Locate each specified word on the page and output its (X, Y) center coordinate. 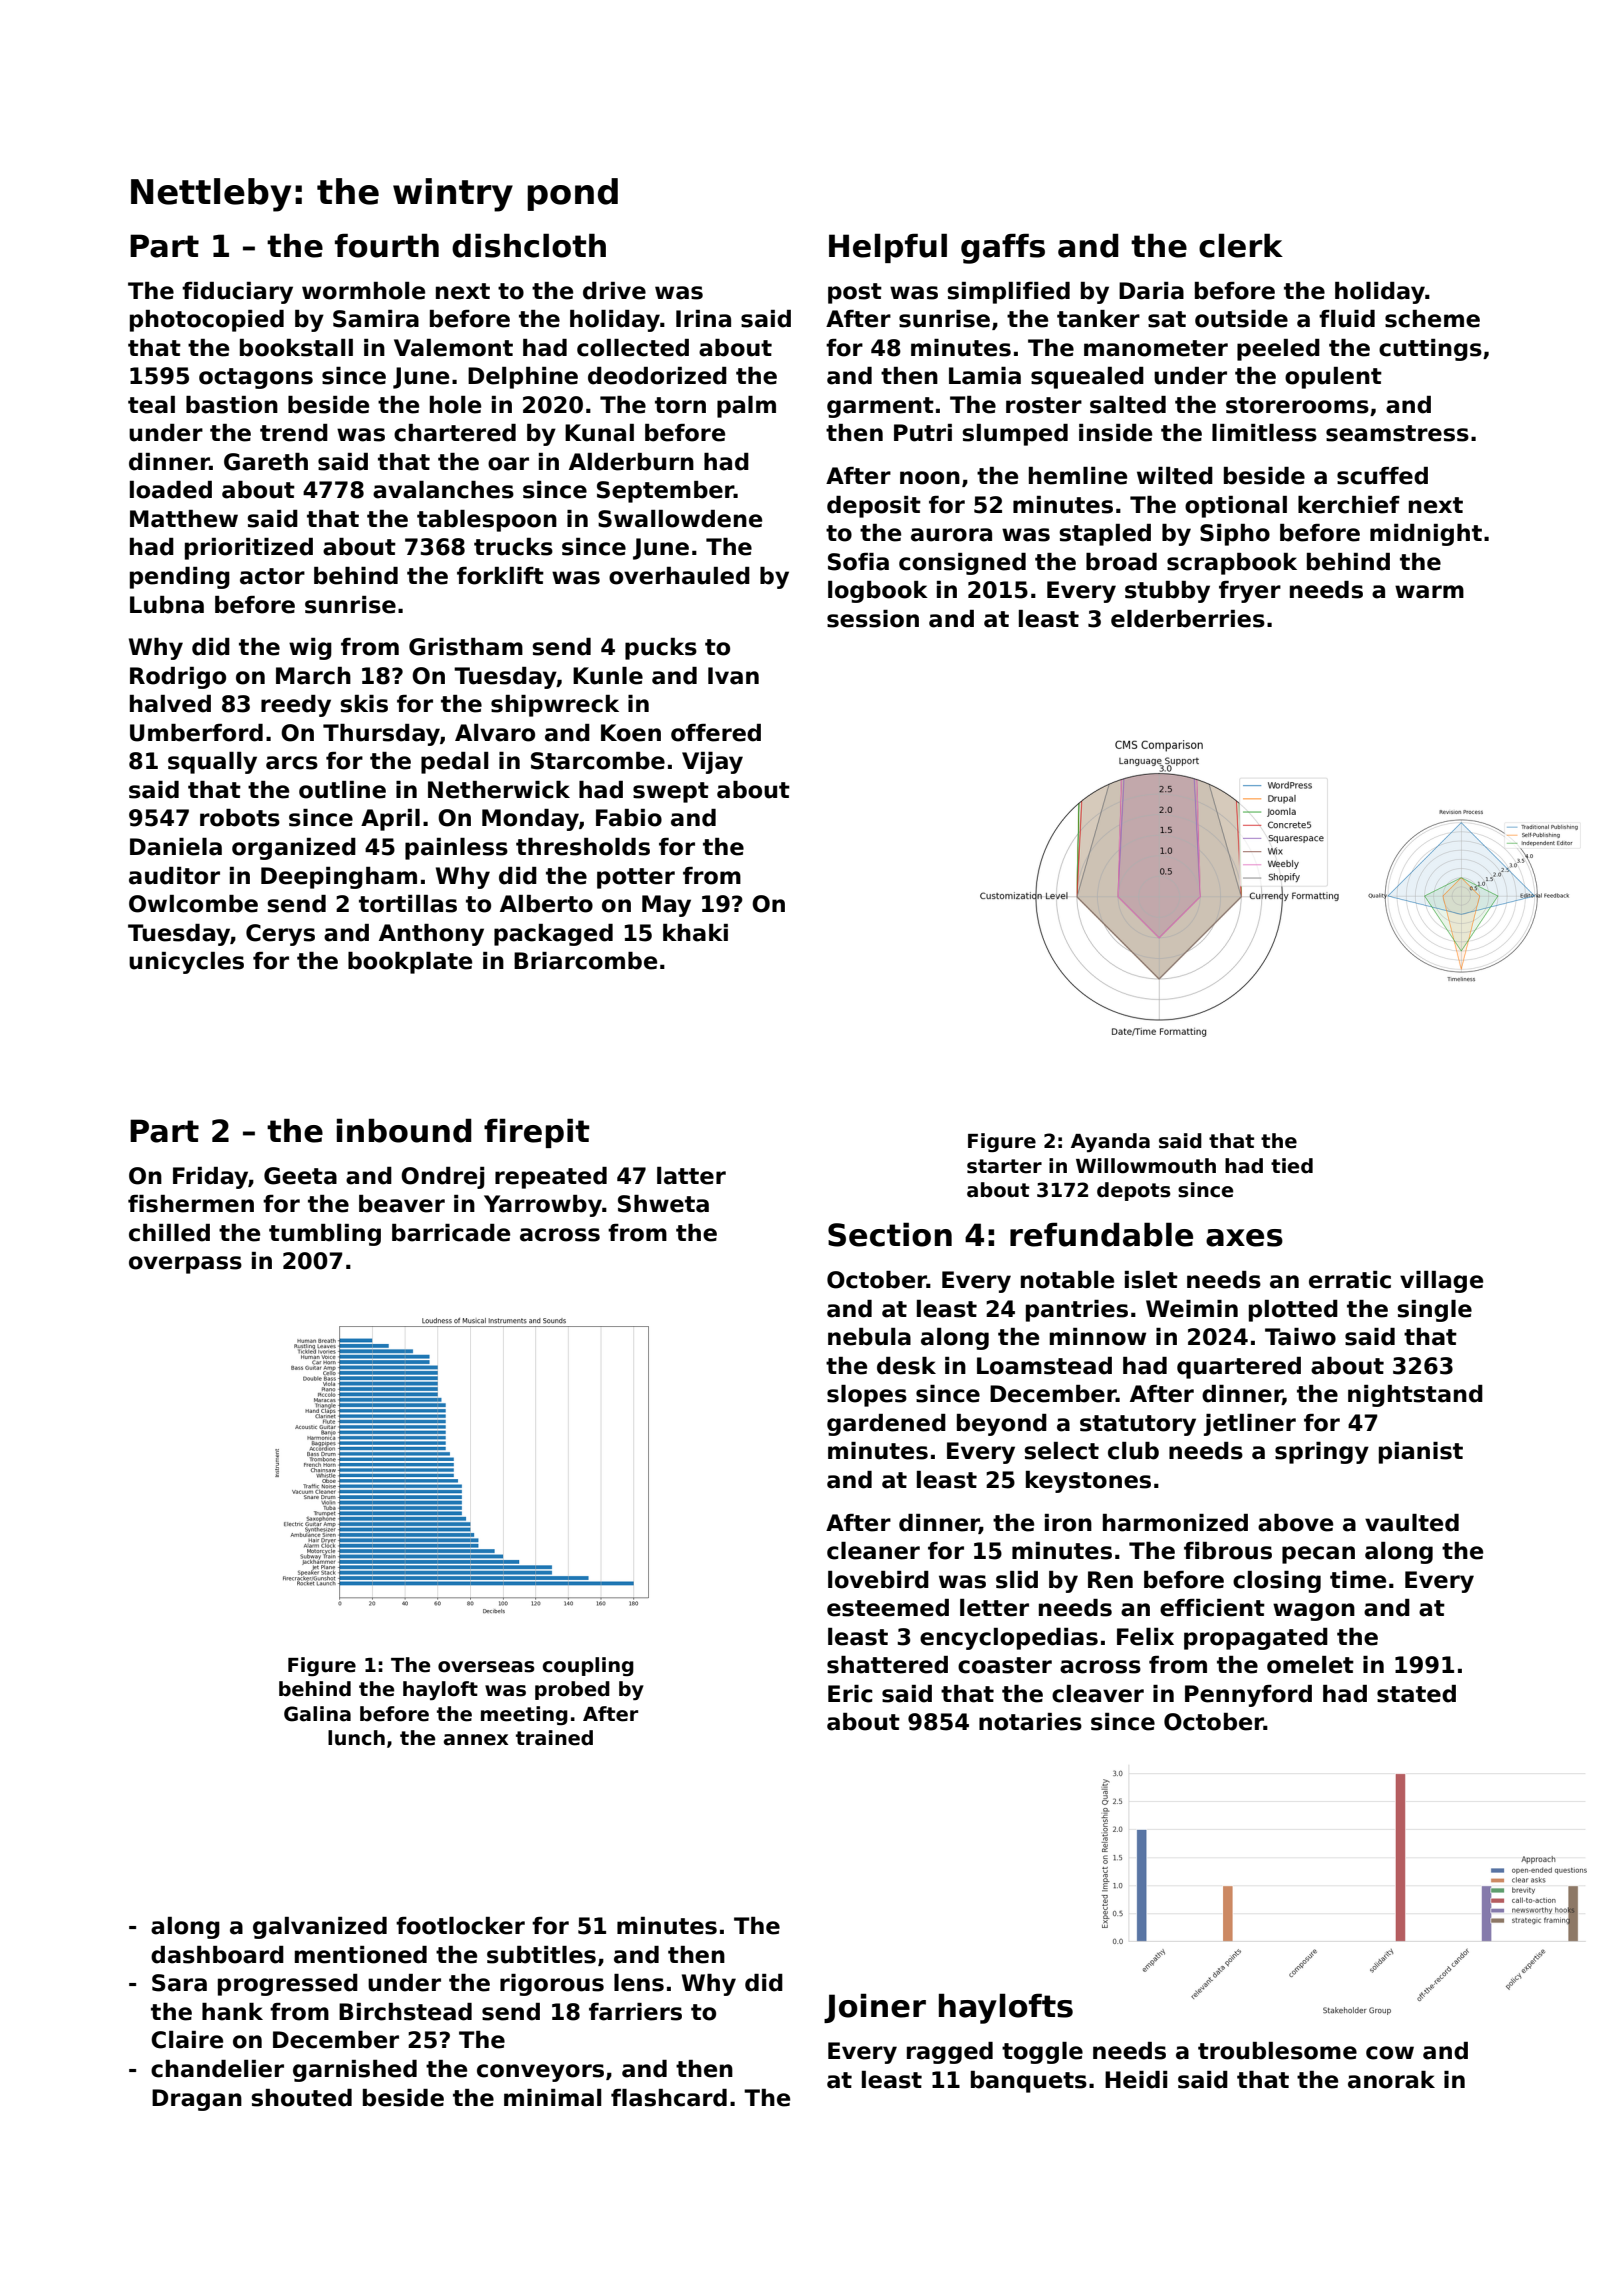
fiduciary (237, 293)
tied (1292, 1166)
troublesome (1277, 2051)
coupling (588, 1666)
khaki (695, 933)
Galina (317, 1714)
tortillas (408, 904)
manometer (1156, 348)
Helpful (888, 248)
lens (639, 1983)
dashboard (217, 1955)
